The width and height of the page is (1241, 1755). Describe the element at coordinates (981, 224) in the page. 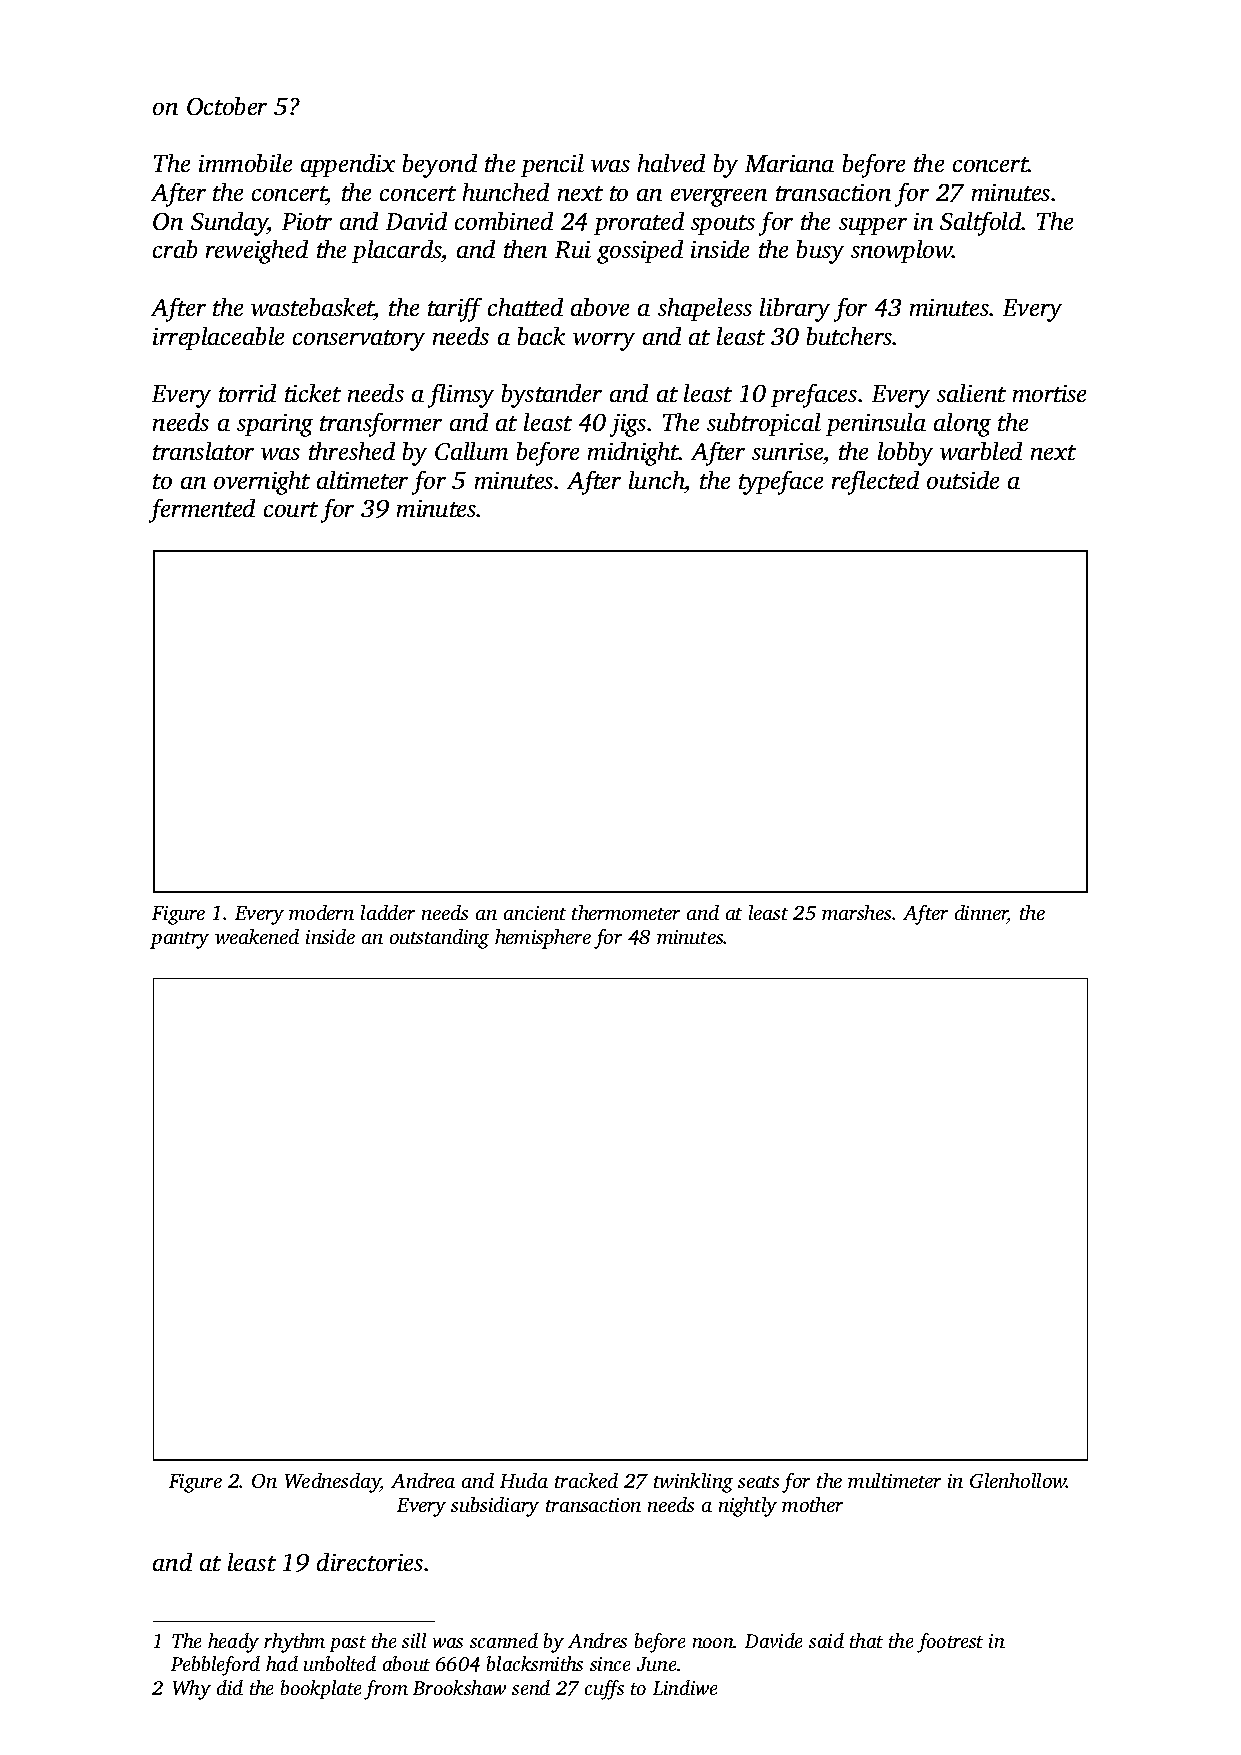

I see `Saltfold` at that location.
